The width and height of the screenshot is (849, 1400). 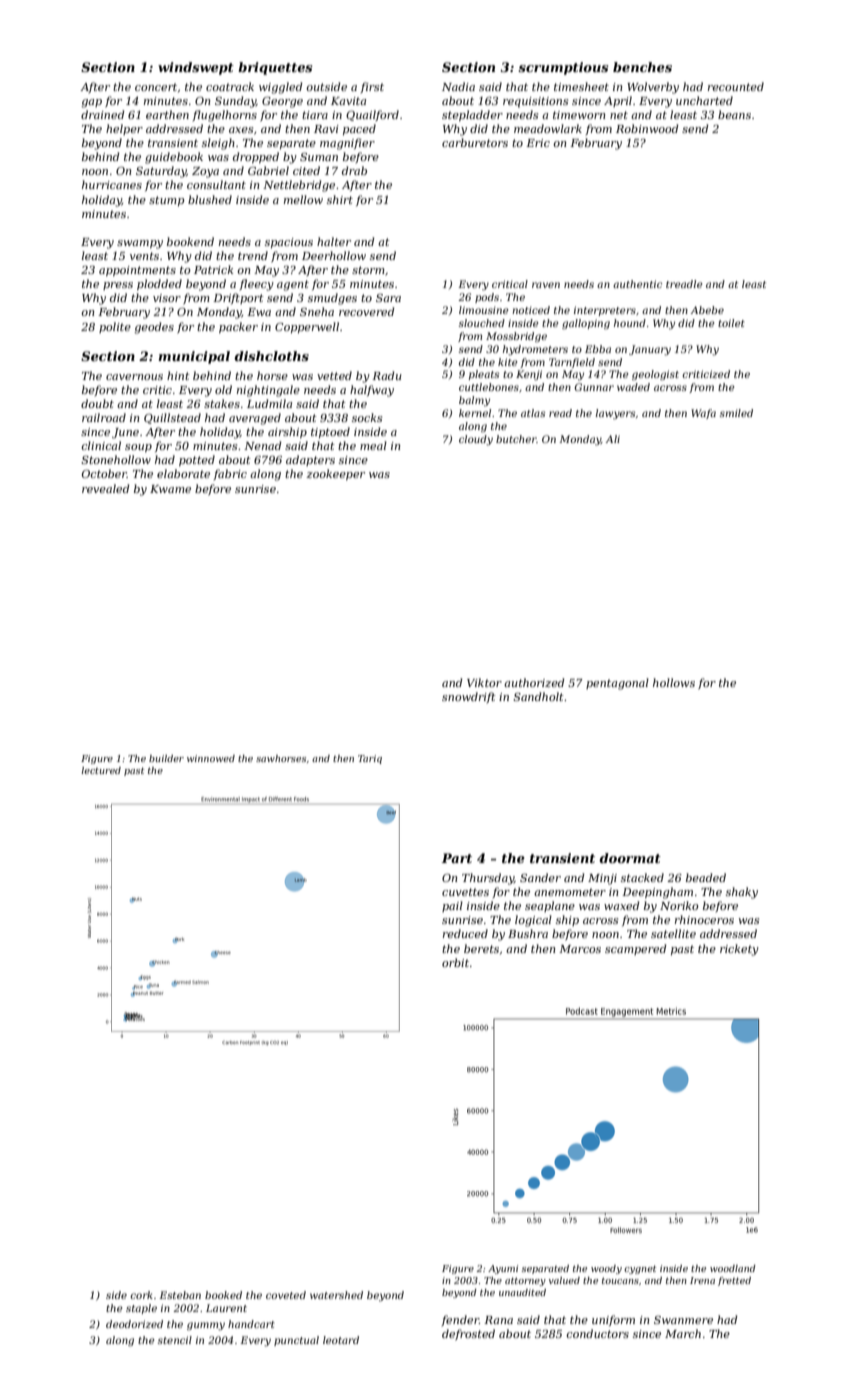 What do you see at coordinates (742, 893) in the screenshot?
I see `shaky` at bounding box center [742, 893].
